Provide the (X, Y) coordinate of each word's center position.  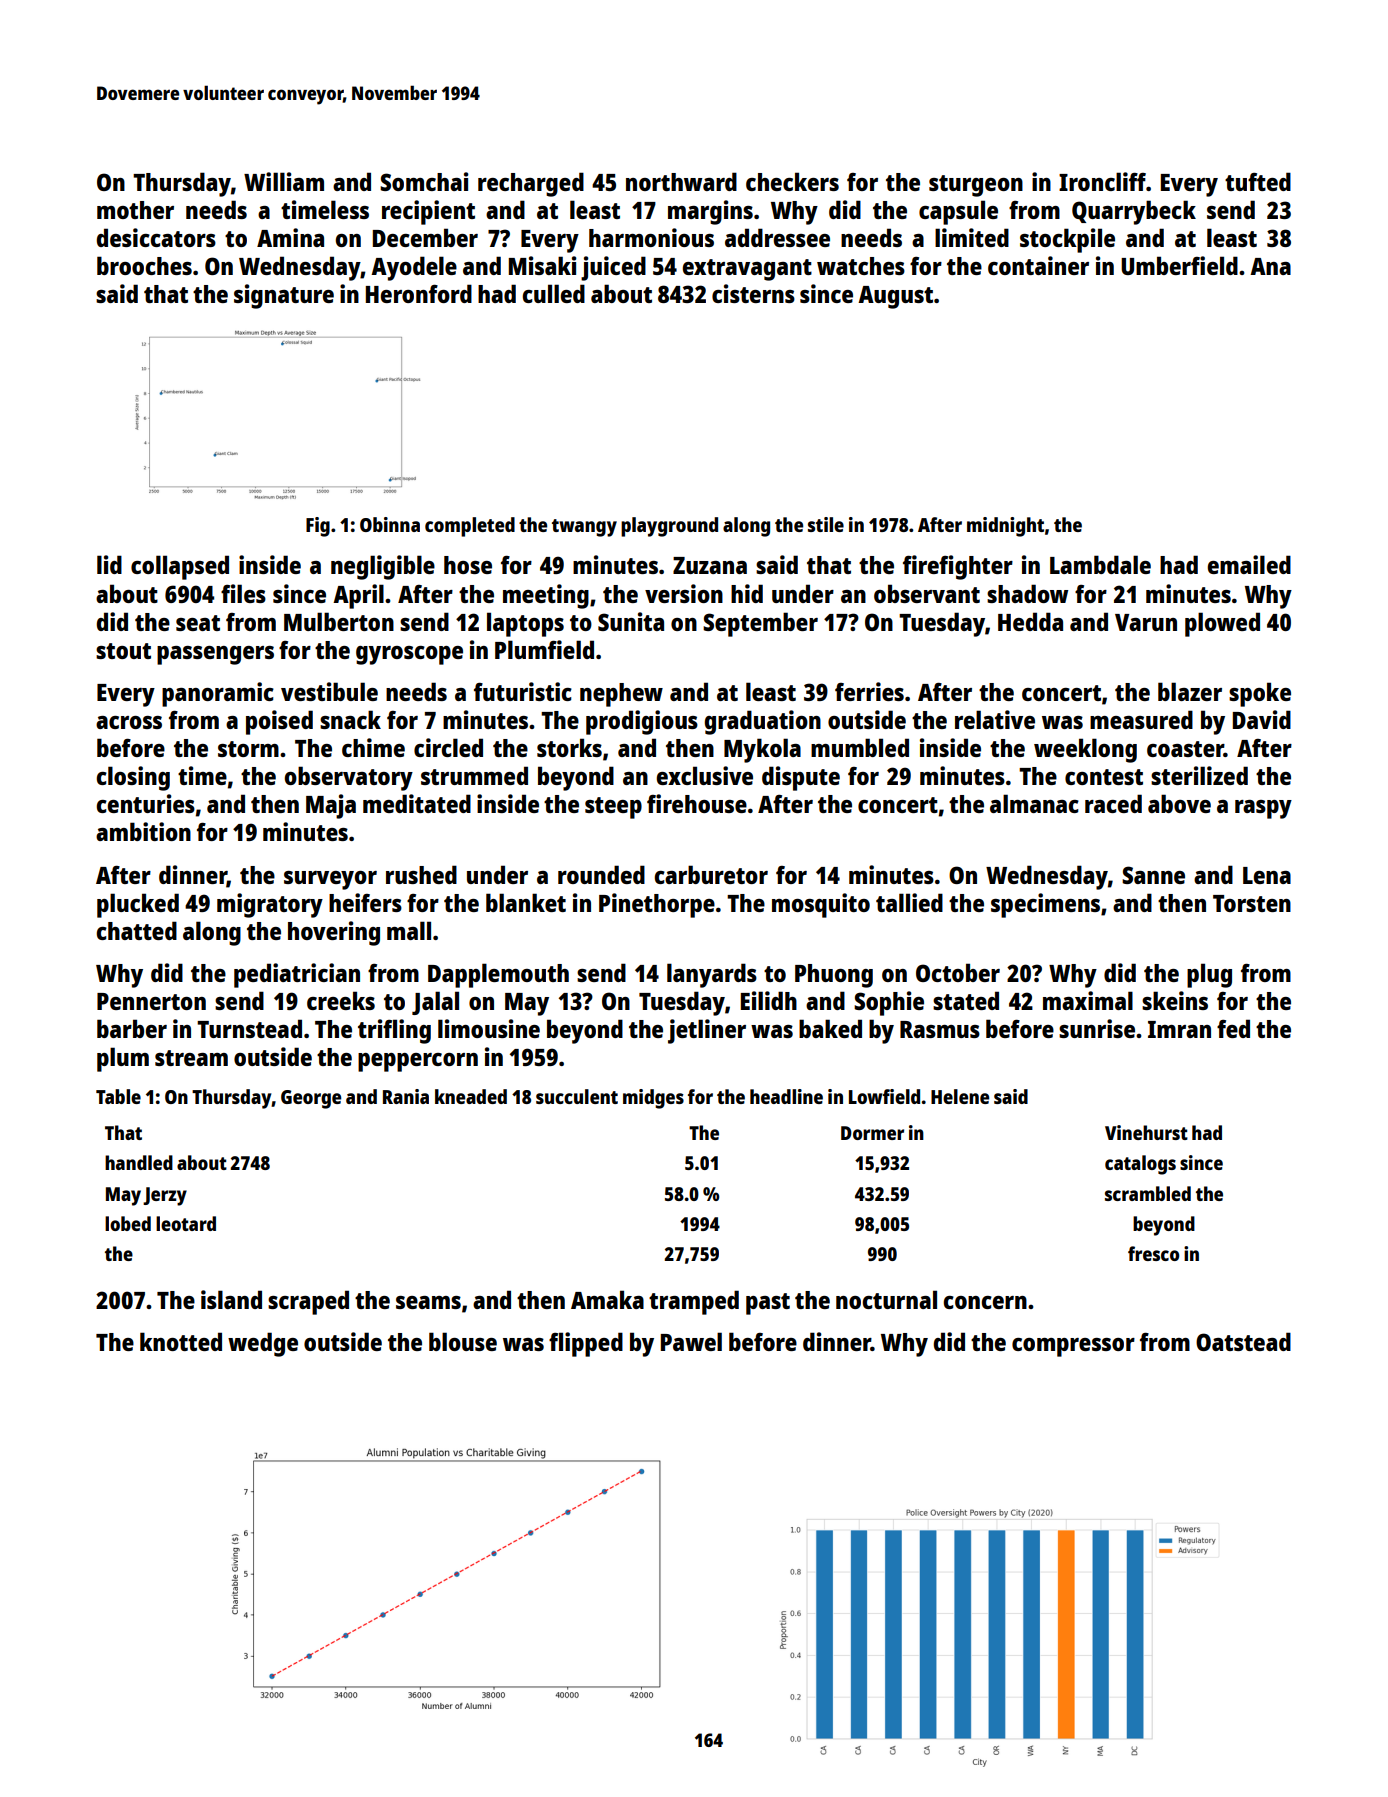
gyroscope (409, 655)
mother (135, 210)
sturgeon (976, 186)
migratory (270, 905)
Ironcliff (1102, 181)
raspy (1263, 809)
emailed (1249, 564)
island (231, 1299)
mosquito (821, 905)
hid (747, 593)
